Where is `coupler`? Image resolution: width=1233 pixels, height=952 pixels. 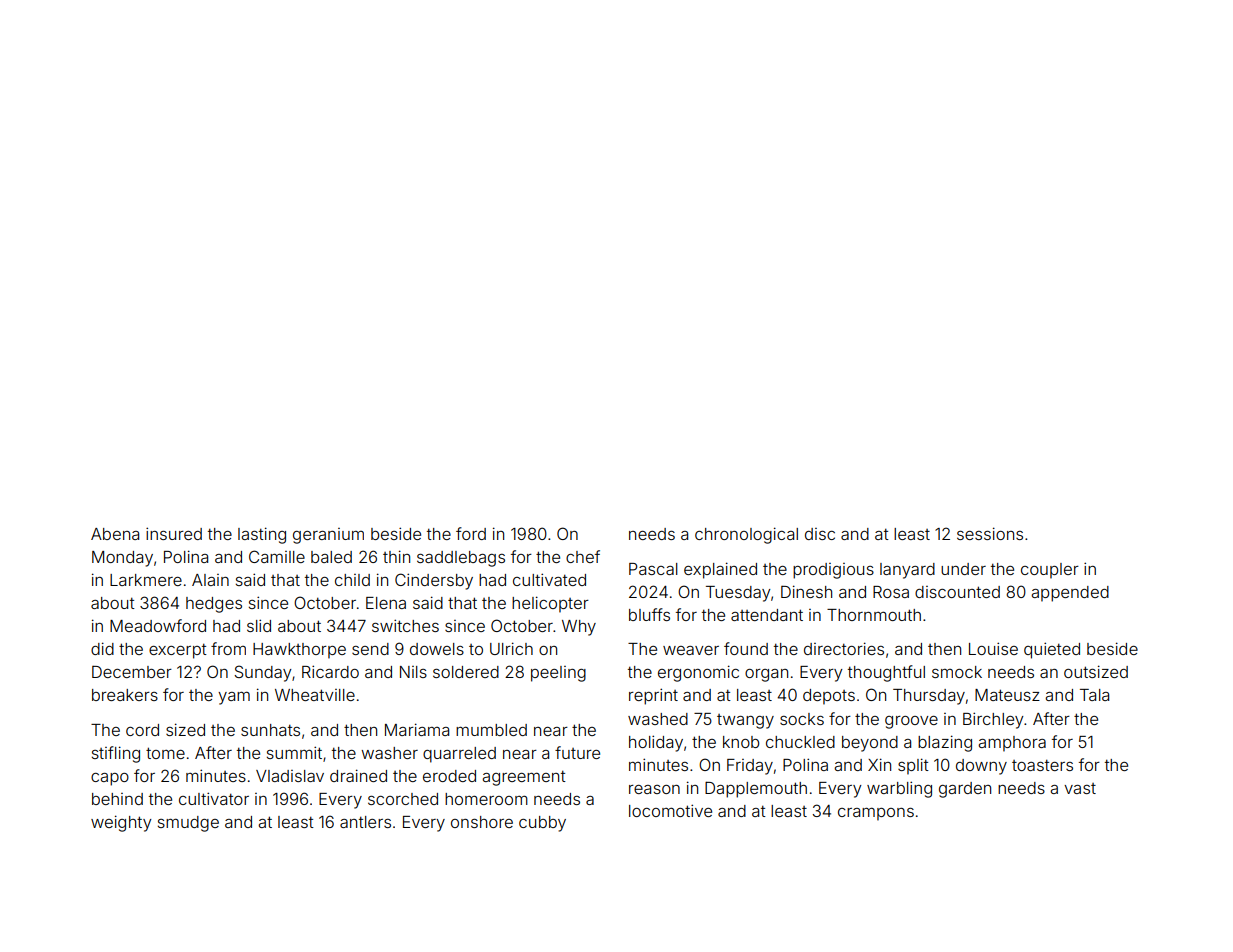
coupler is located at coordinates (1050, 571).
